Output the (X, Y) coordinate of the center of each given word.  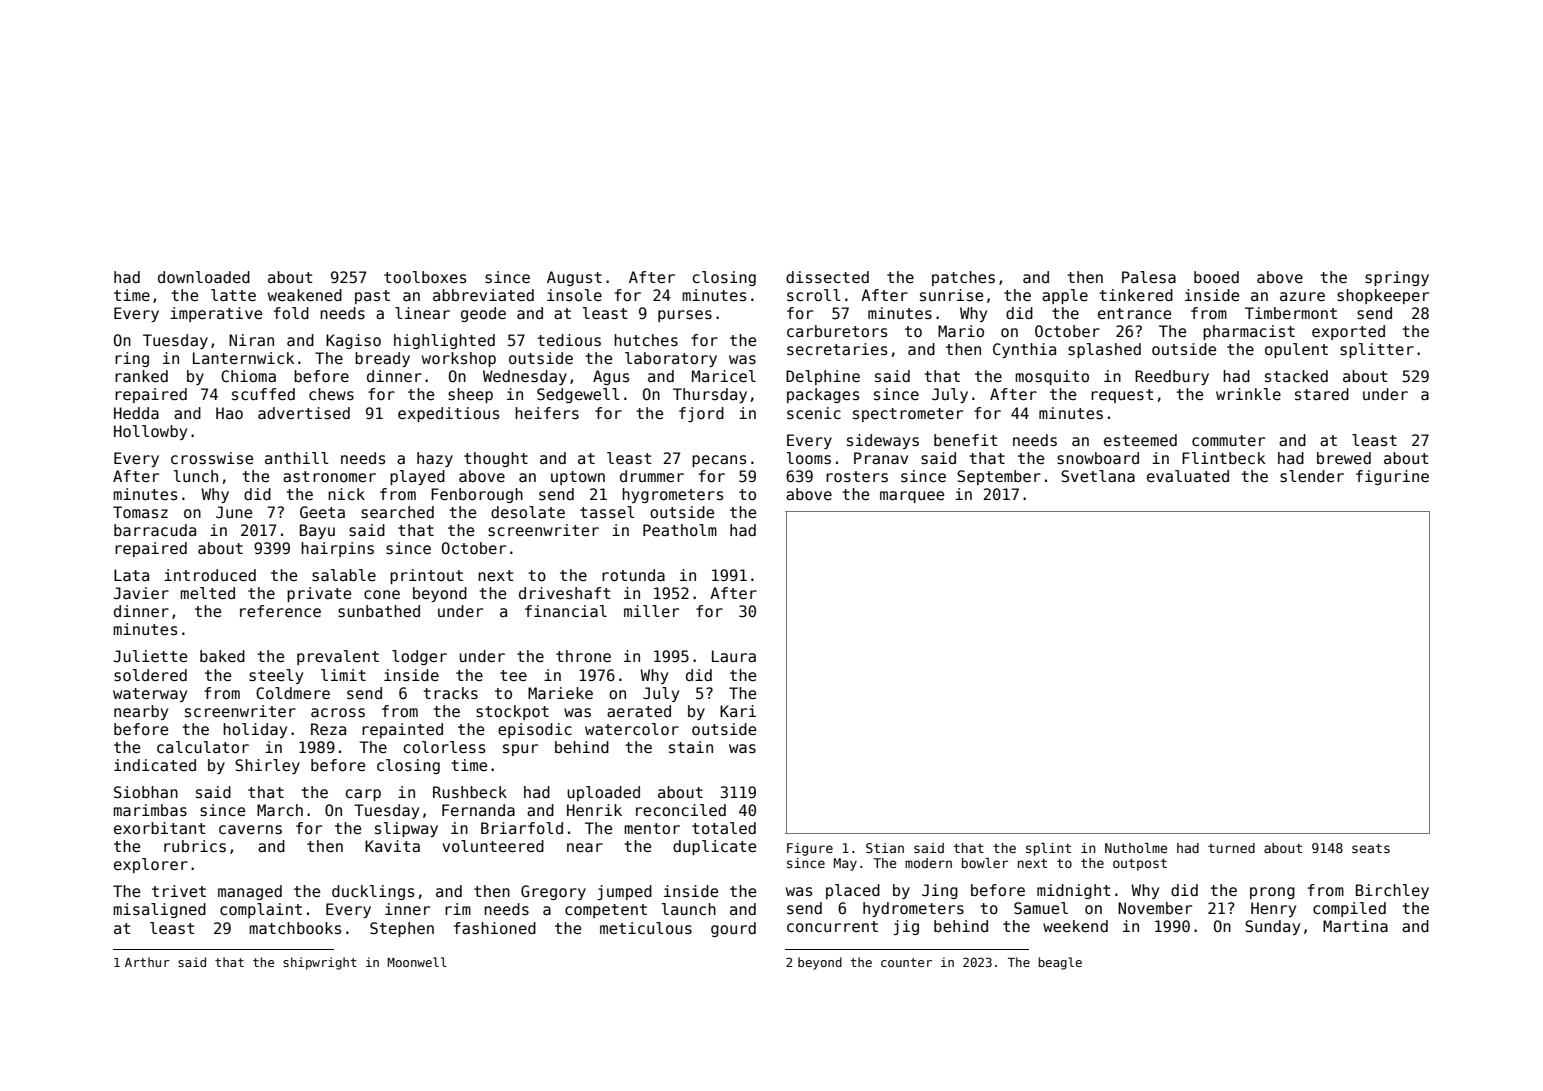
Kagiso (353, 341)
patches (963, 278)
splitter (1377, 350)
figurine (1392, 477)
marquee (912, 497)
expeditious (448, 414)
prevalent (338, 657)
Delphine (823, 377)
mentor (652, 828)
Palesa (1149, 277)
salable (344, 575)
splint (1048, 849)
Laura (734, 656)
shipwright (320, 963)
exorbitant (160, 828)
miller (651, 611)
